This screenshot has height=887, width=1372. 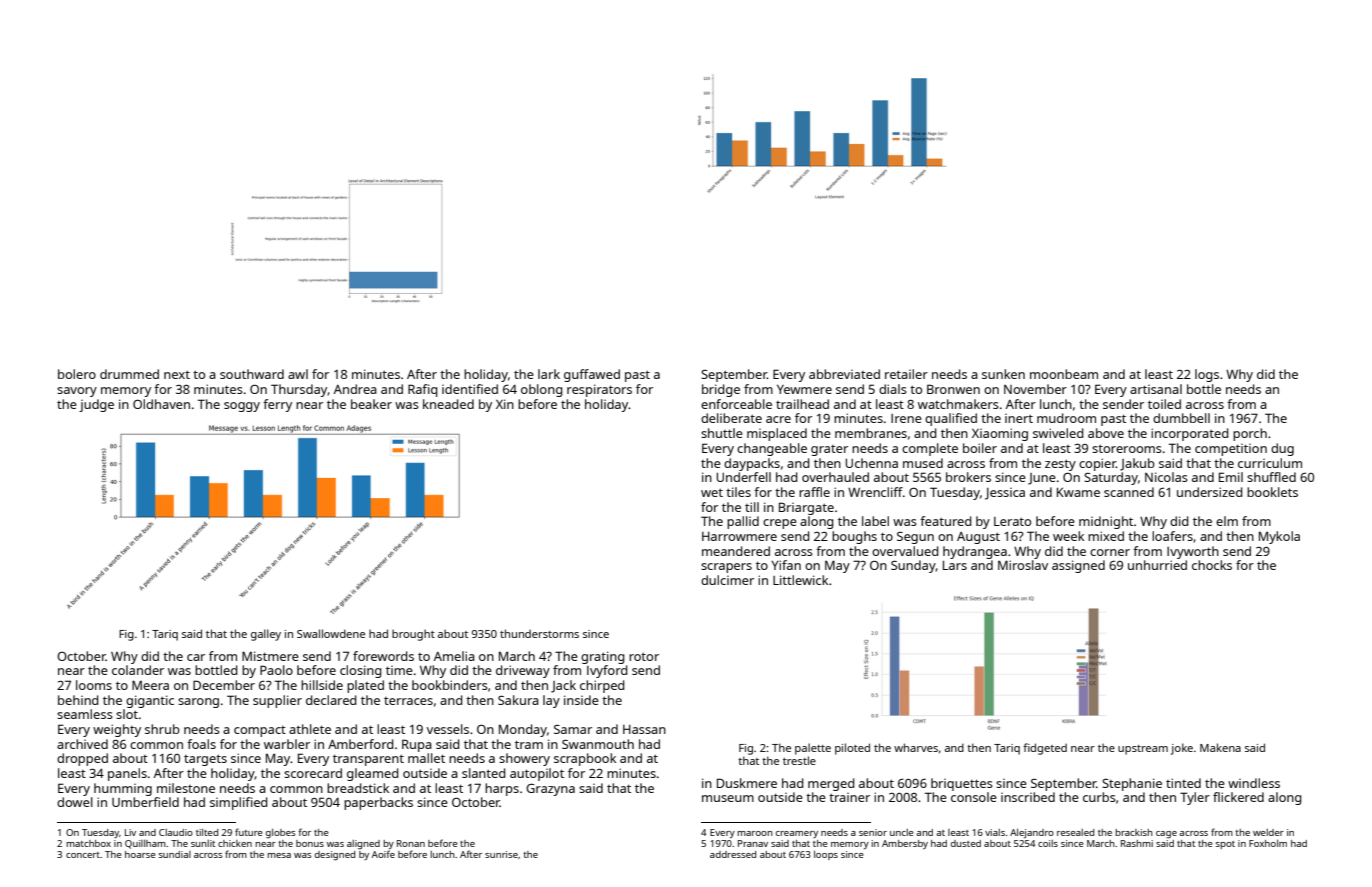 I want to click on guffawed, so click(x=592, y=375).
